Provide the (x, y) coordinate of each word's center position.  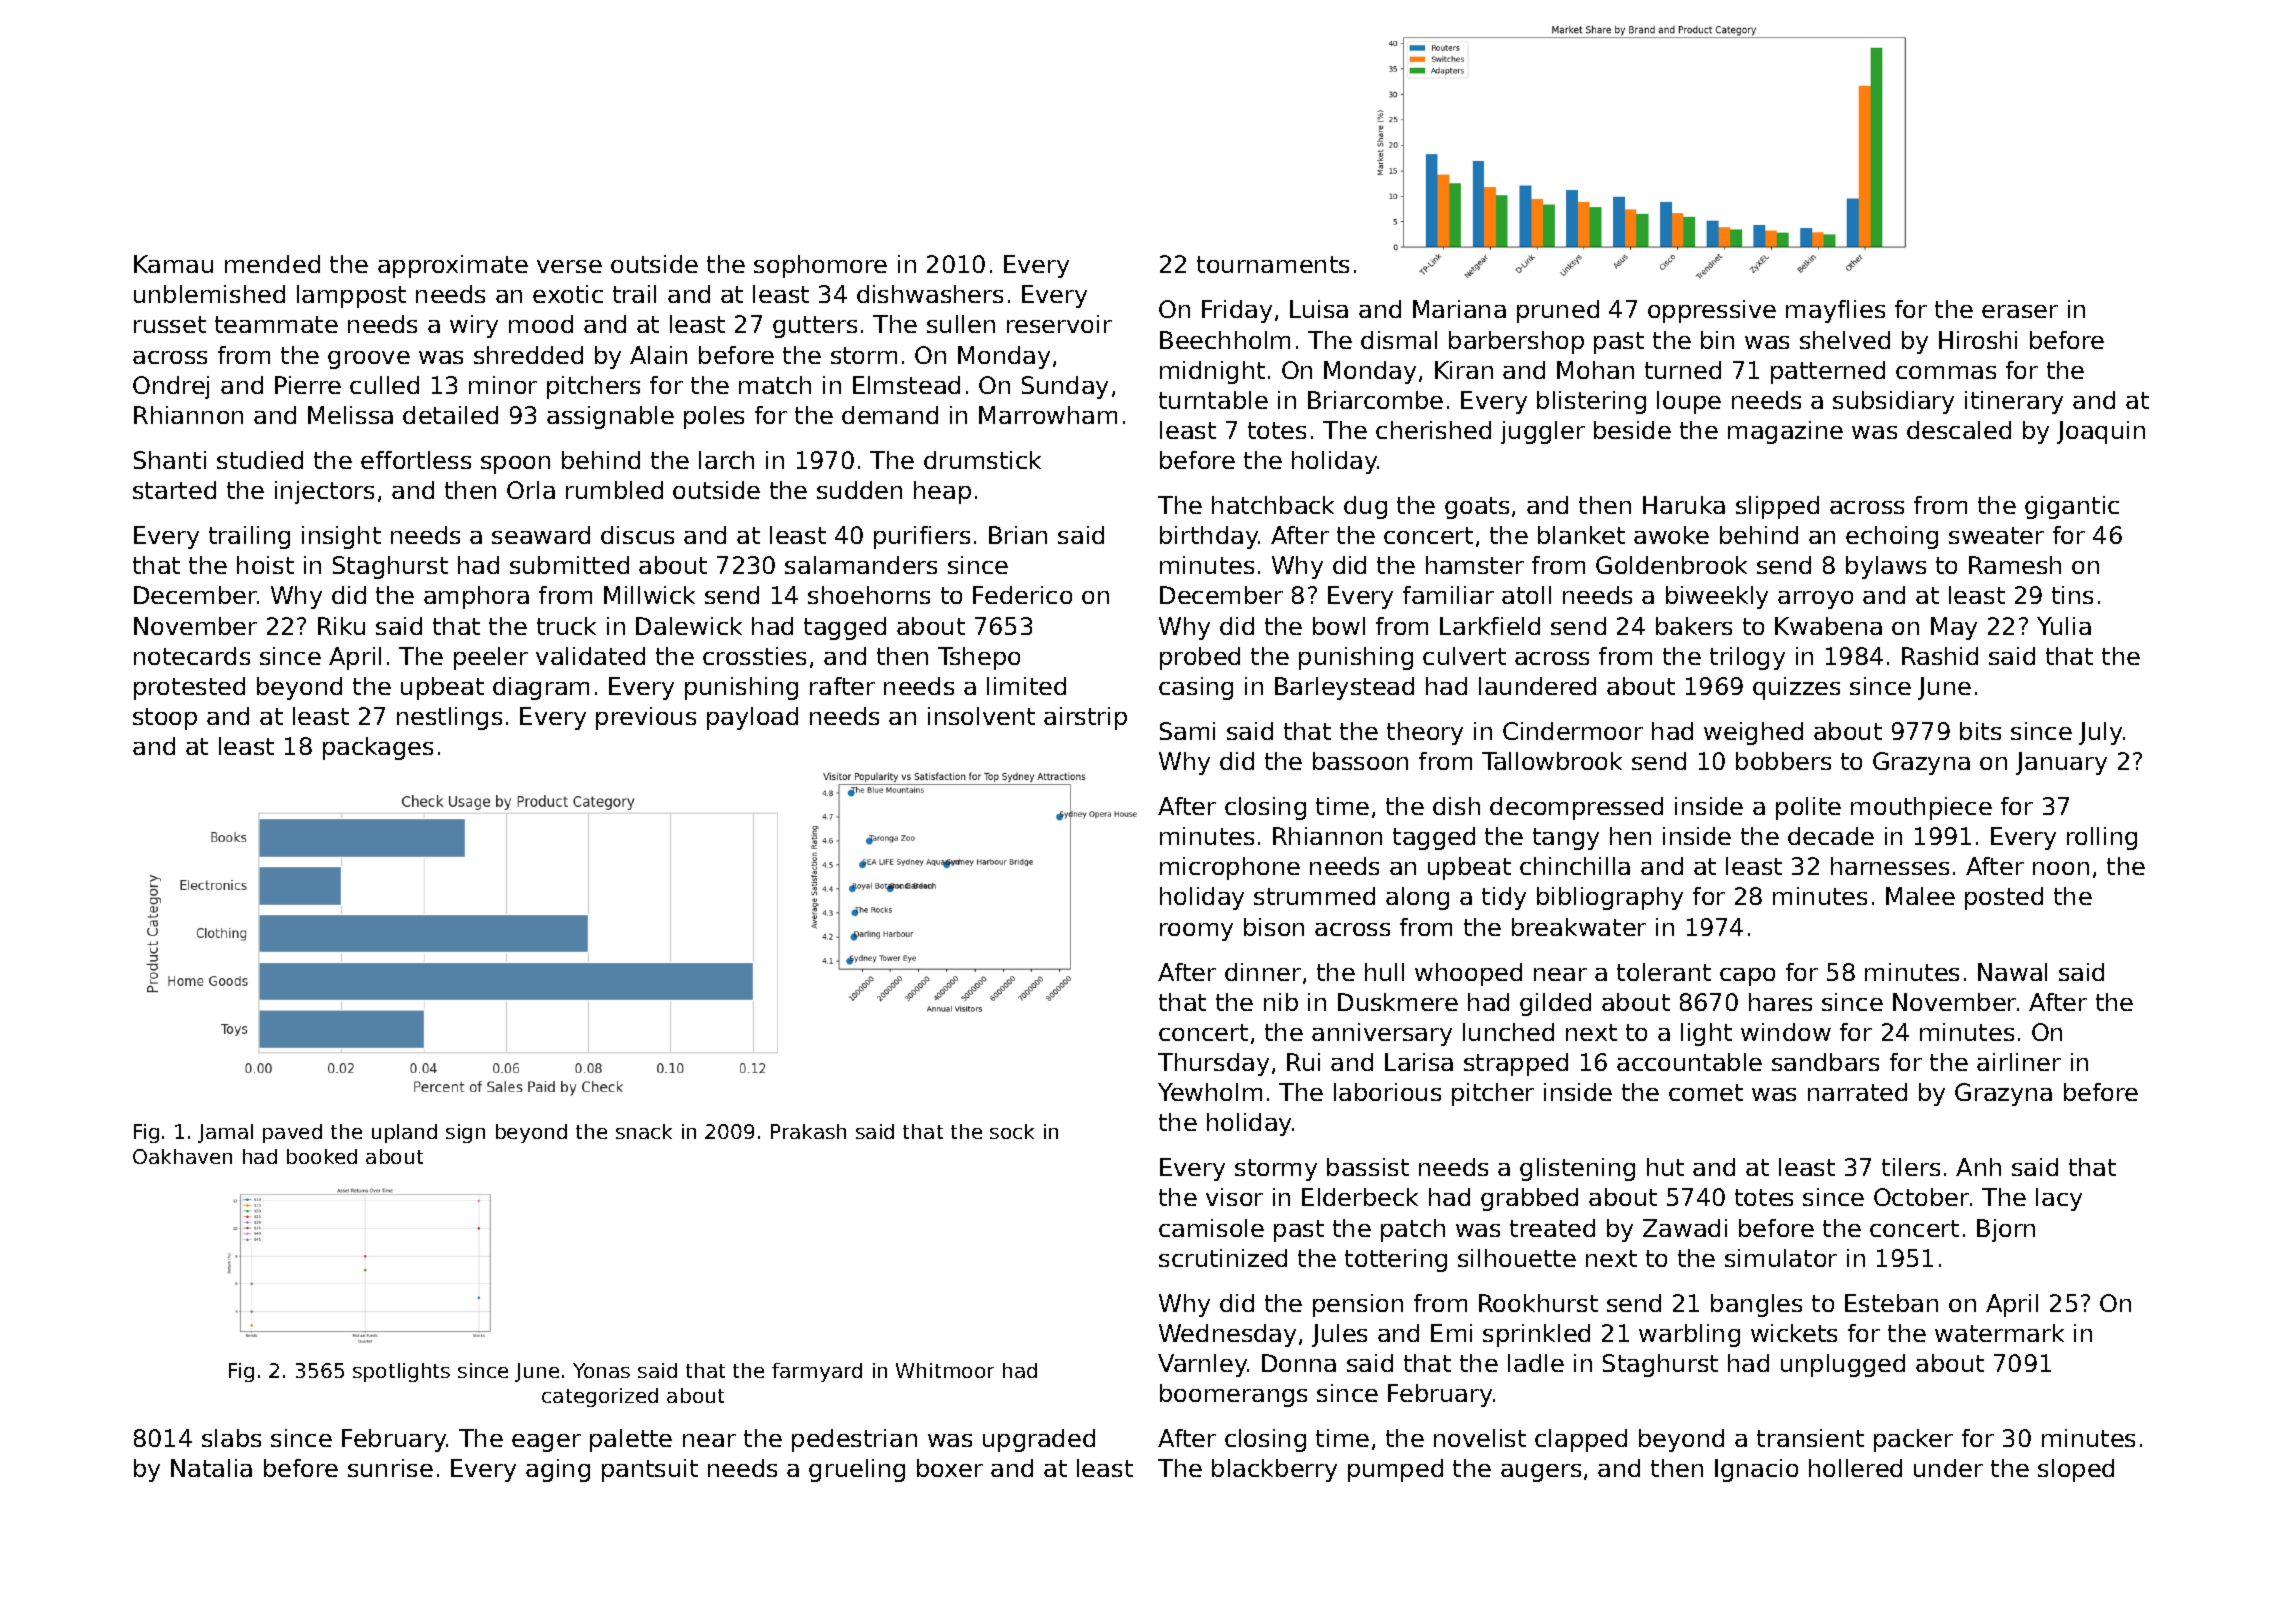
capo (1747, 977)
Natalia (211, 1468)
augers (1541, 1473)
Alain (658, 355)
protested (189, 688)
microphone (1230, 868)
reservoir (1059, 324)
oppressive (1712, 311)
